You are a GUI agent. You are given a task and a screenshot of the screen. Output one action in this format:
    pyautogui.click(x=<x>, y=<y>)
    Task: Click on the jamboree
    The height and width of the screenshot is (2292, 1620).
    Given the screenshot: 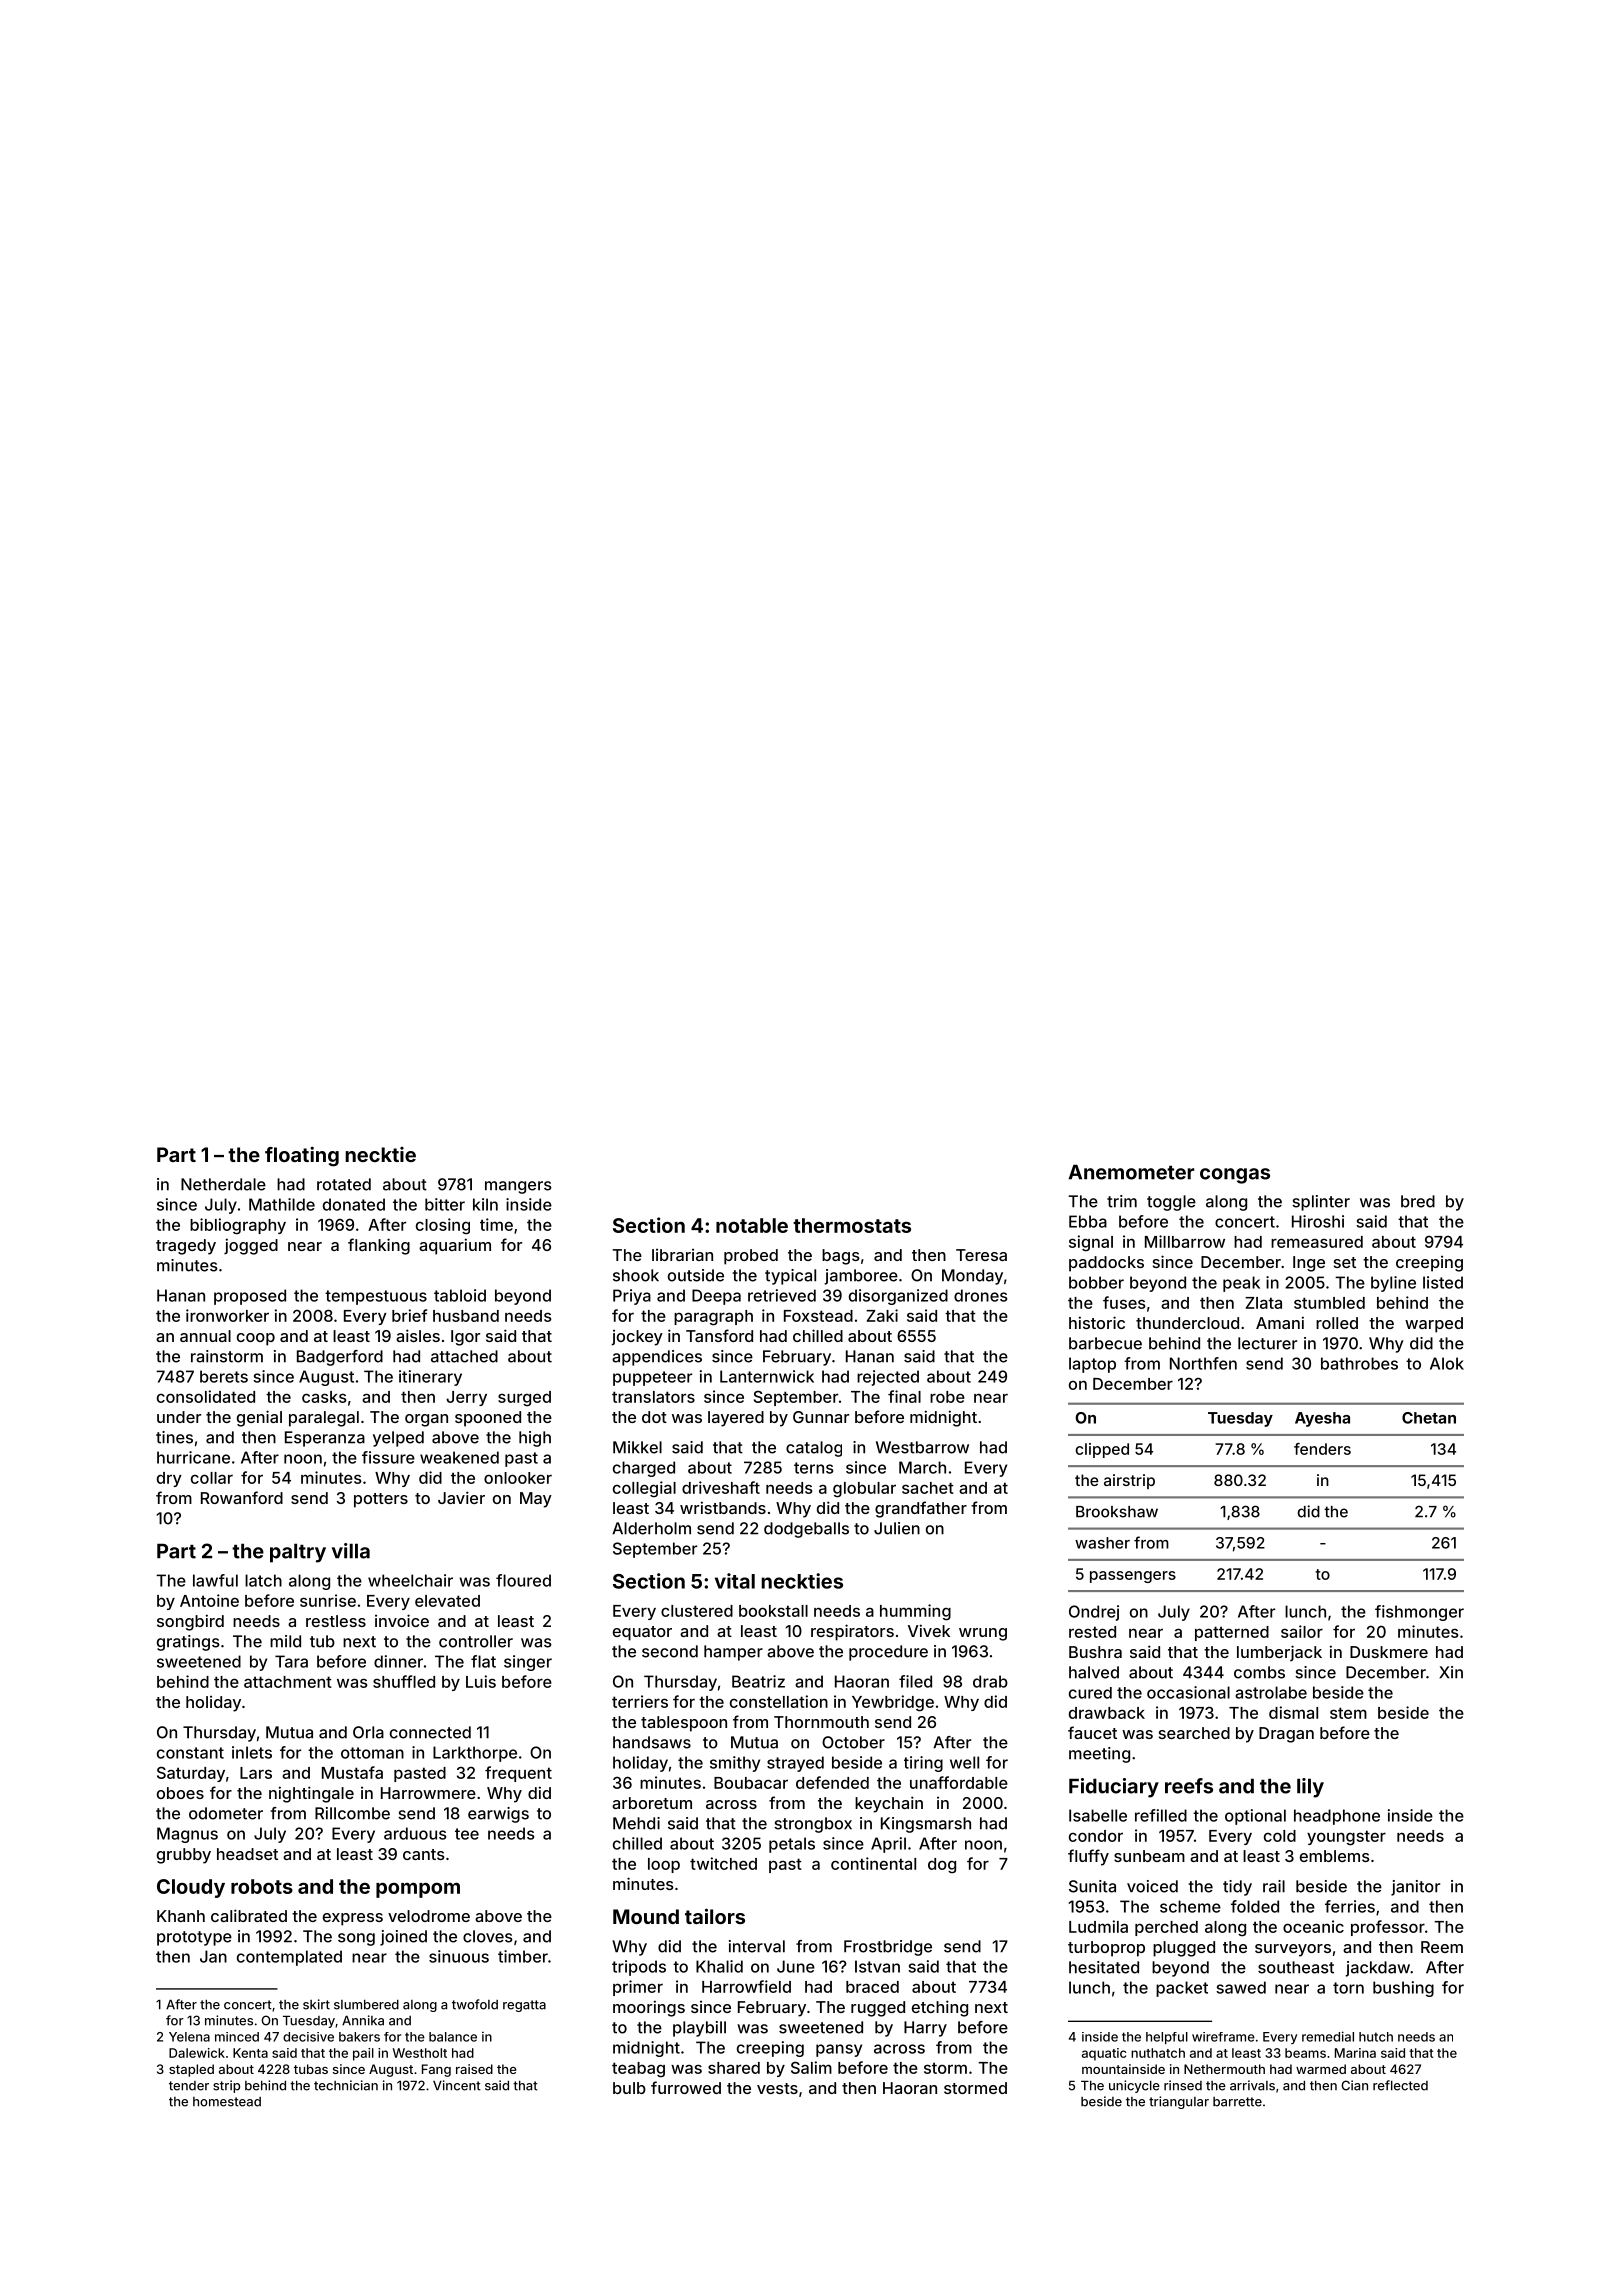 What is the action you would take?
    pyautogui.click(x=861, y=1277)
